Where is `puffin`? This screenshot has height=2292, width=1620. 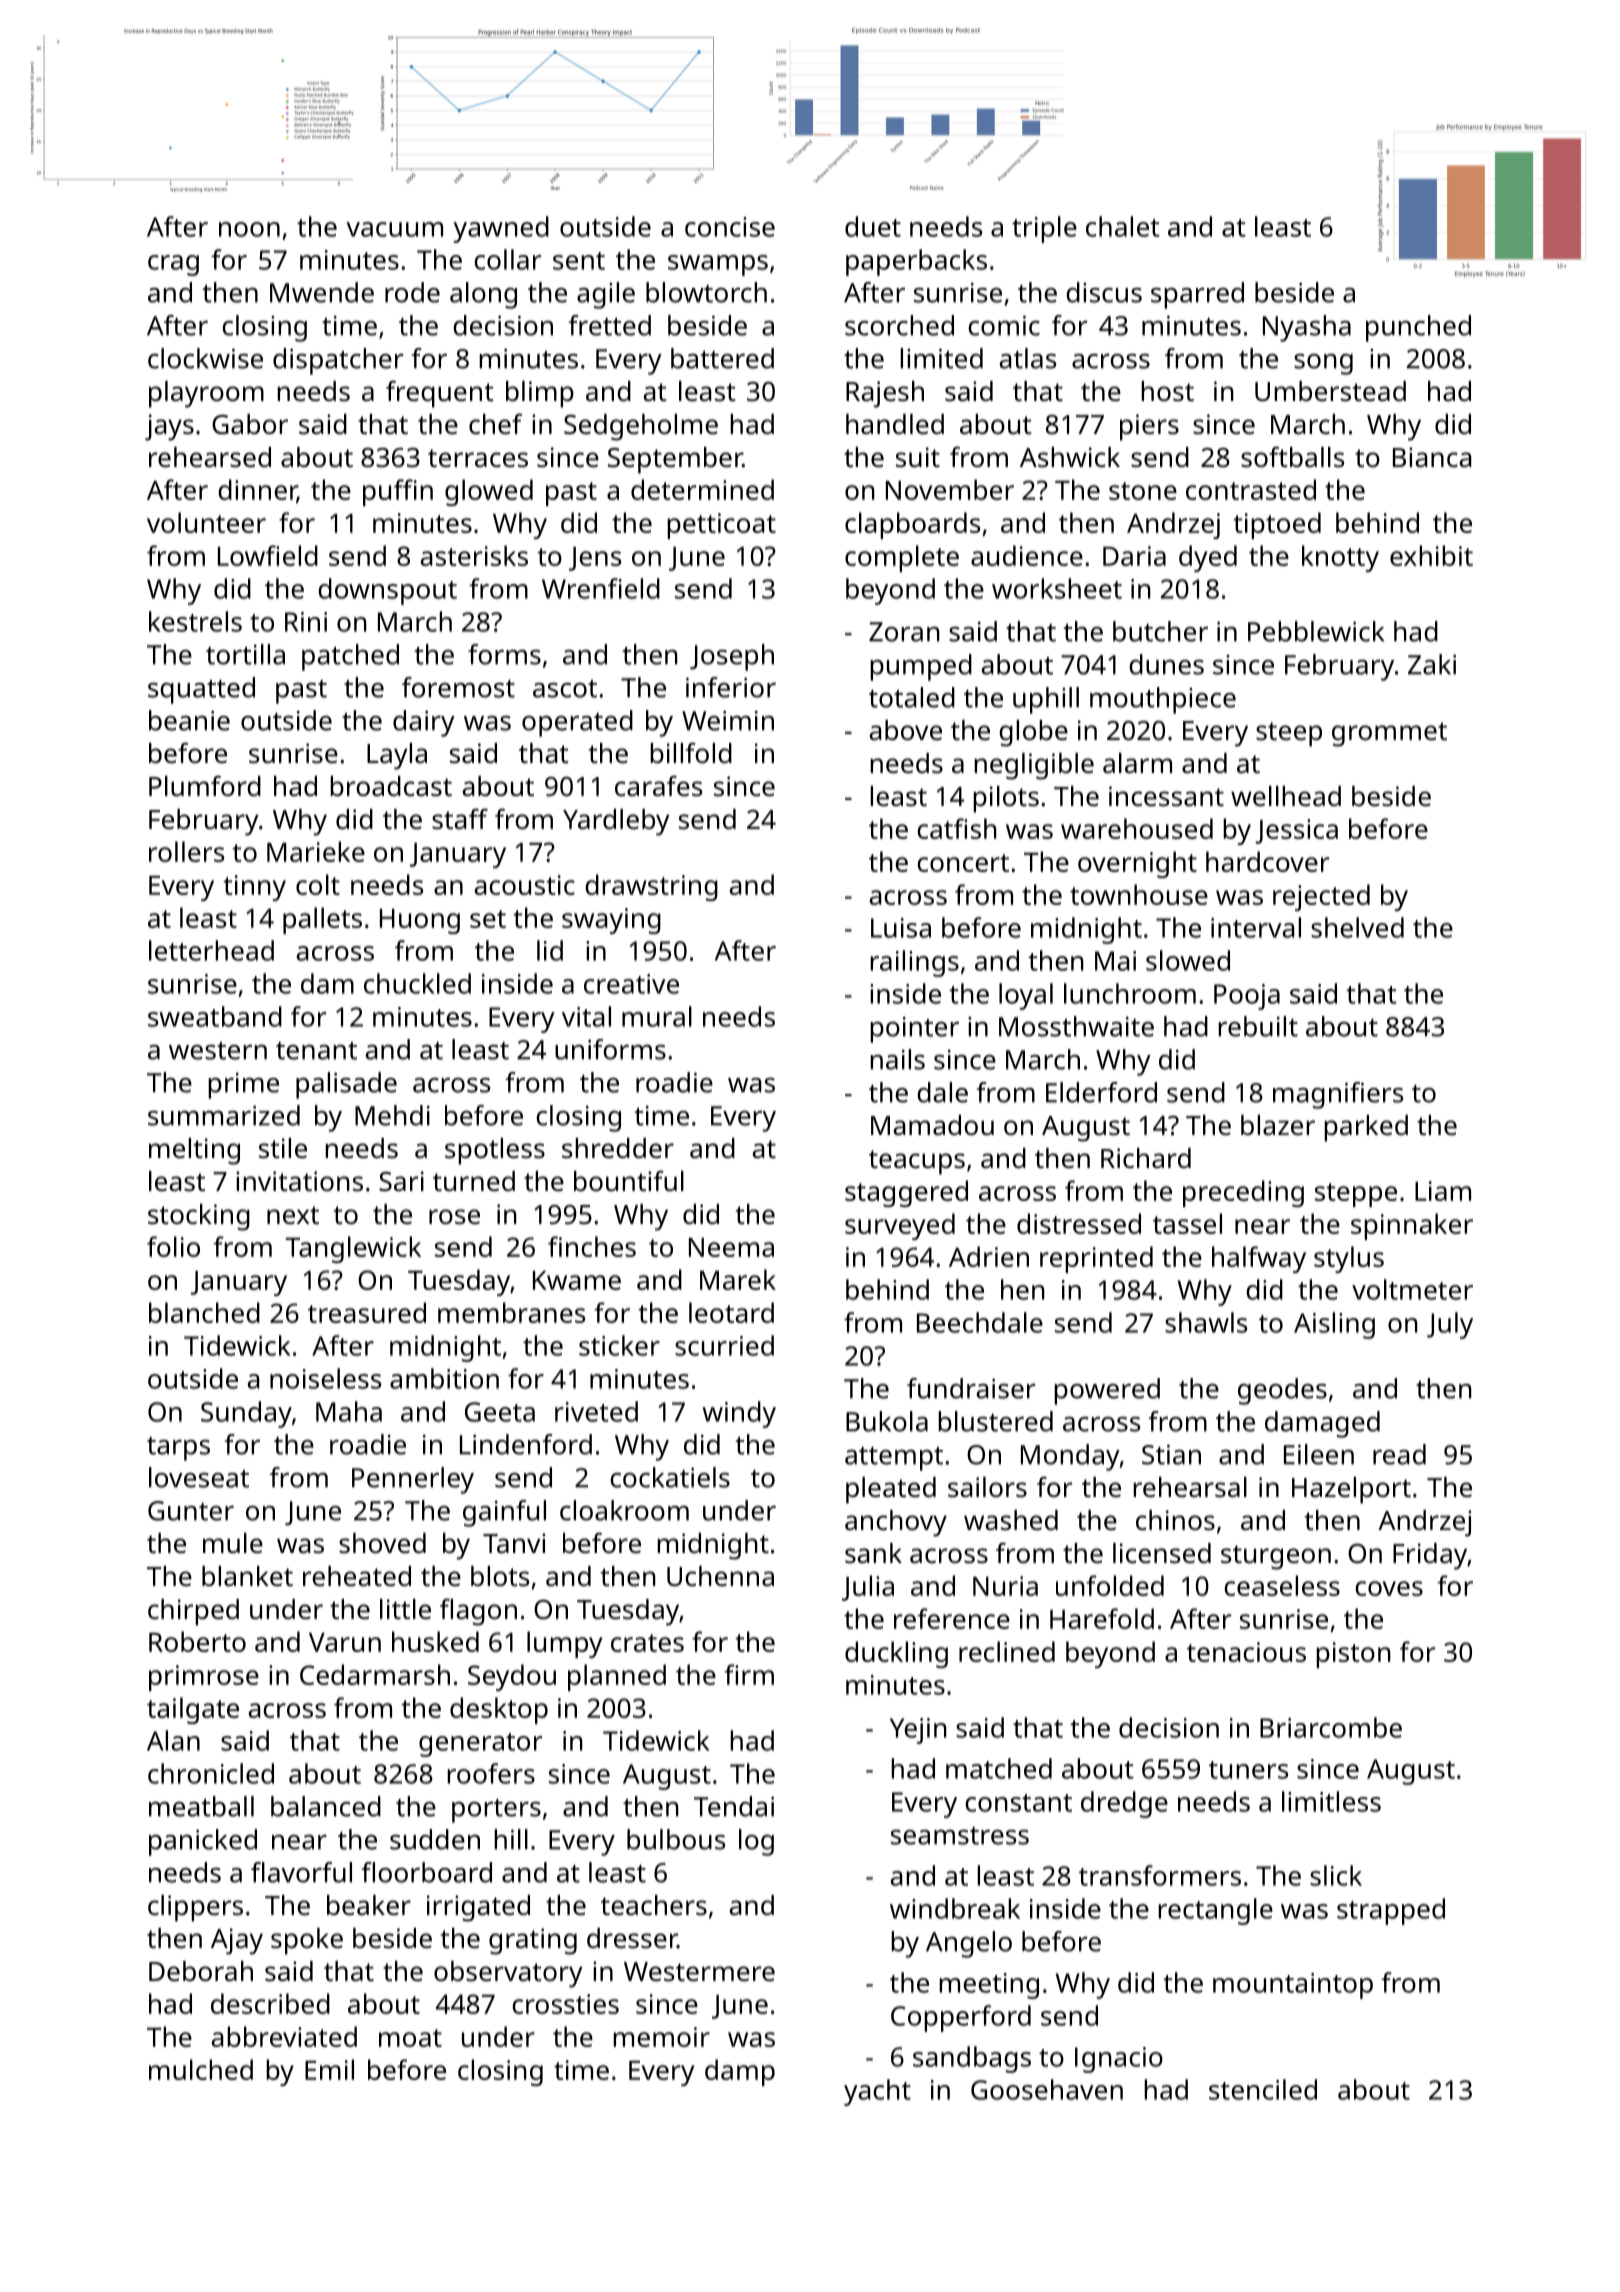 puffin is located at coordinates (398, 492).
